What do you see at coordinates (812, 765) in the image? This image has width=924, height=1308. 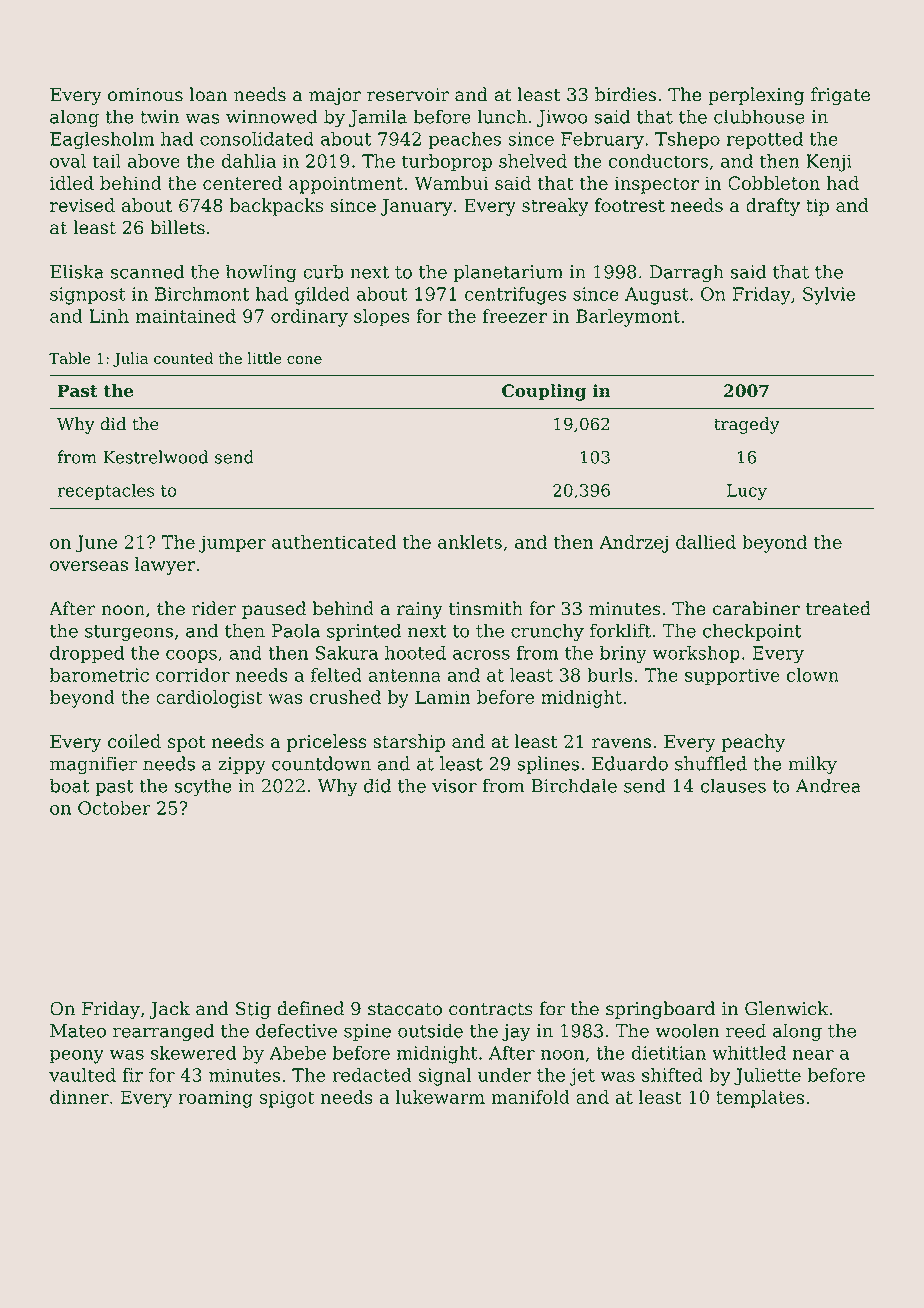 I see `milky` at bounding box center [812, 765].
